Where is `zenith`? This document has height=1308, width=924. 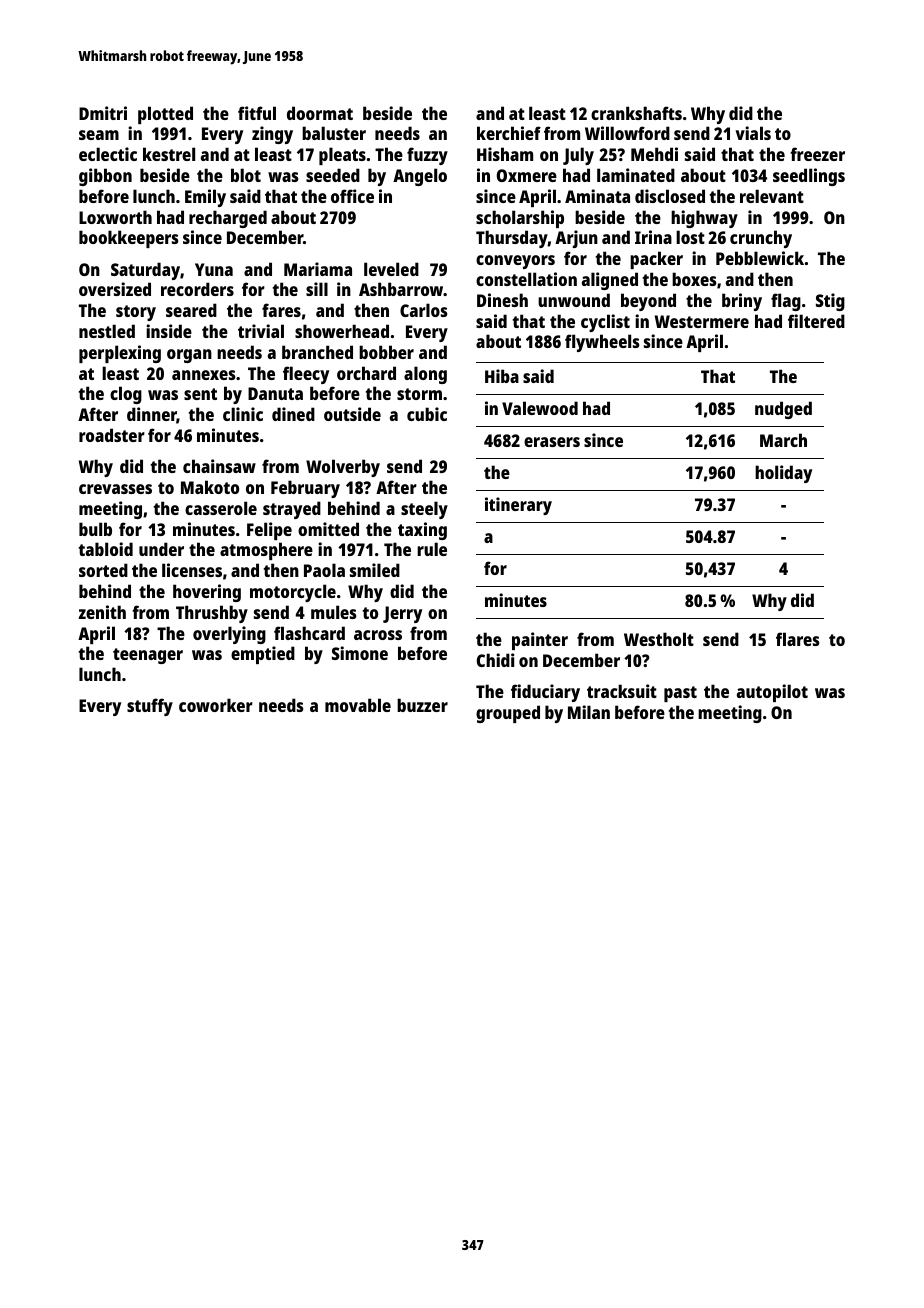 zenith is located at coordinates (102, 612).
